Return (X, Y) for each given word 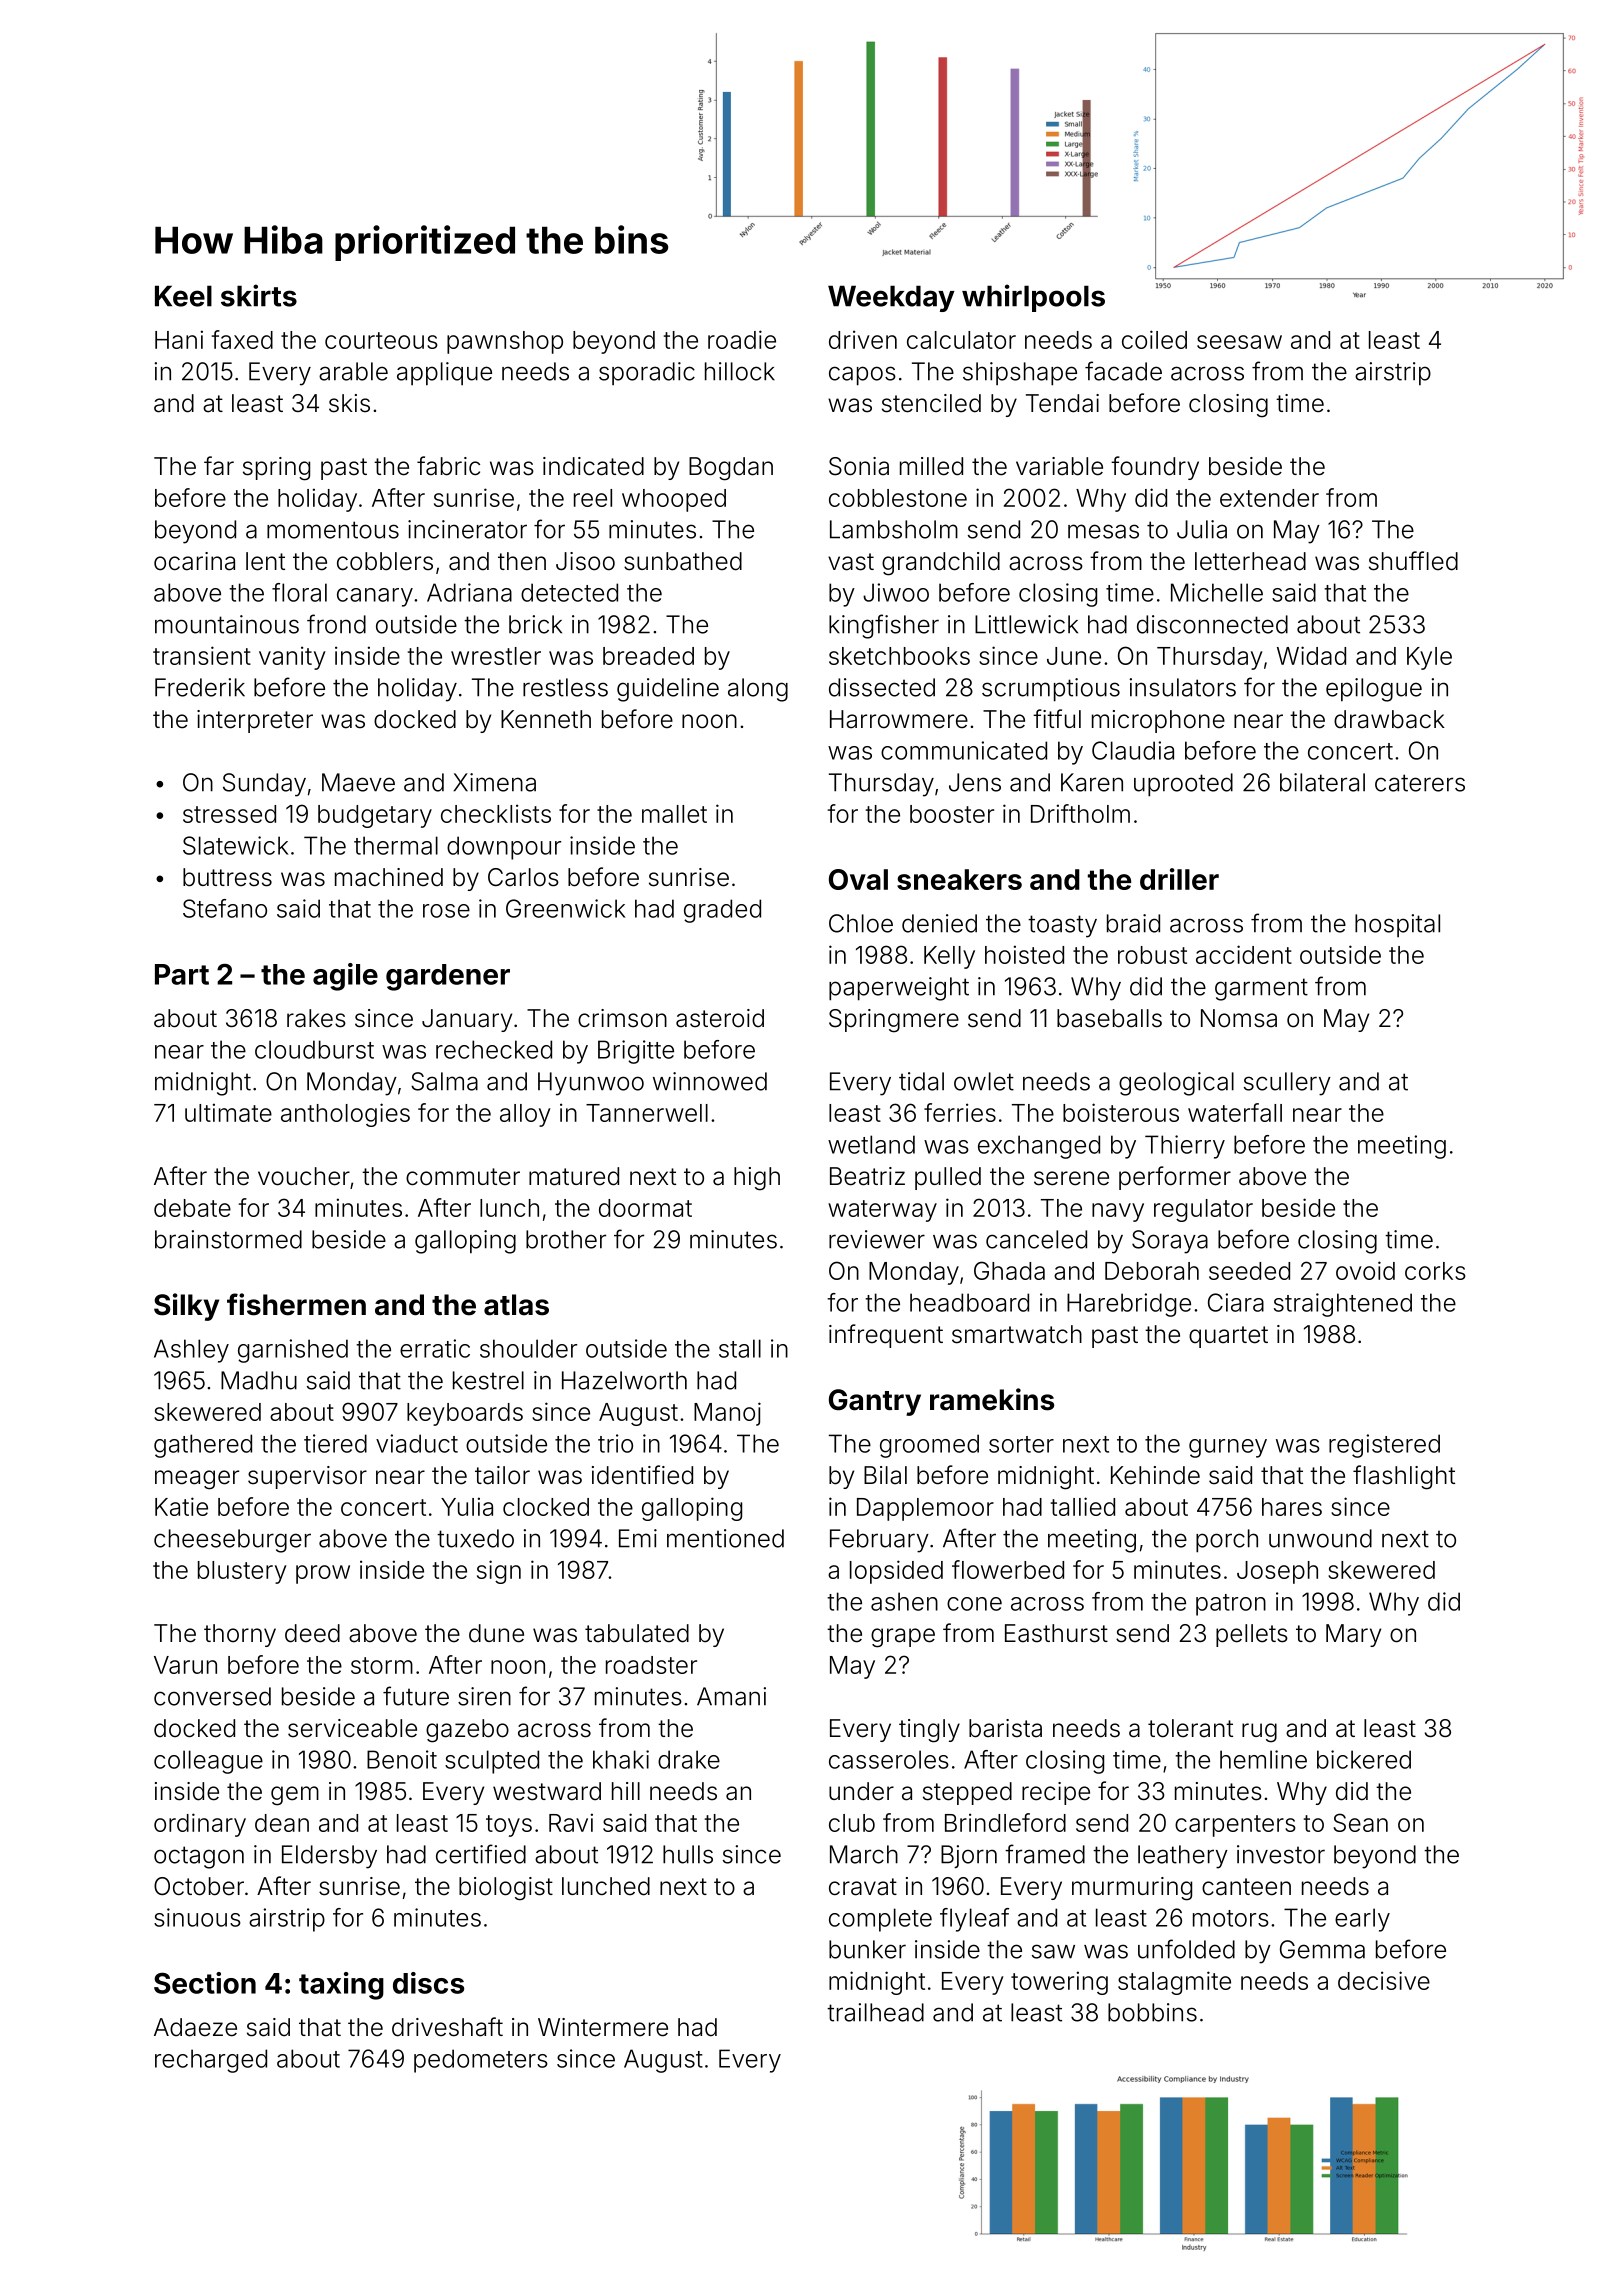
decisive (1384, 1980)
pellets (1252, 1635)
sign (499, 1572)
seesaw (1239, 342)
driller (1179, 879)
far (219, 466)
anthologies (345, 1115)
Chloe (861, 923)
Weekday (891, 298)
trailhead (875, 2012)
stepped (967, 1793)
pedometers (481, 2061)
